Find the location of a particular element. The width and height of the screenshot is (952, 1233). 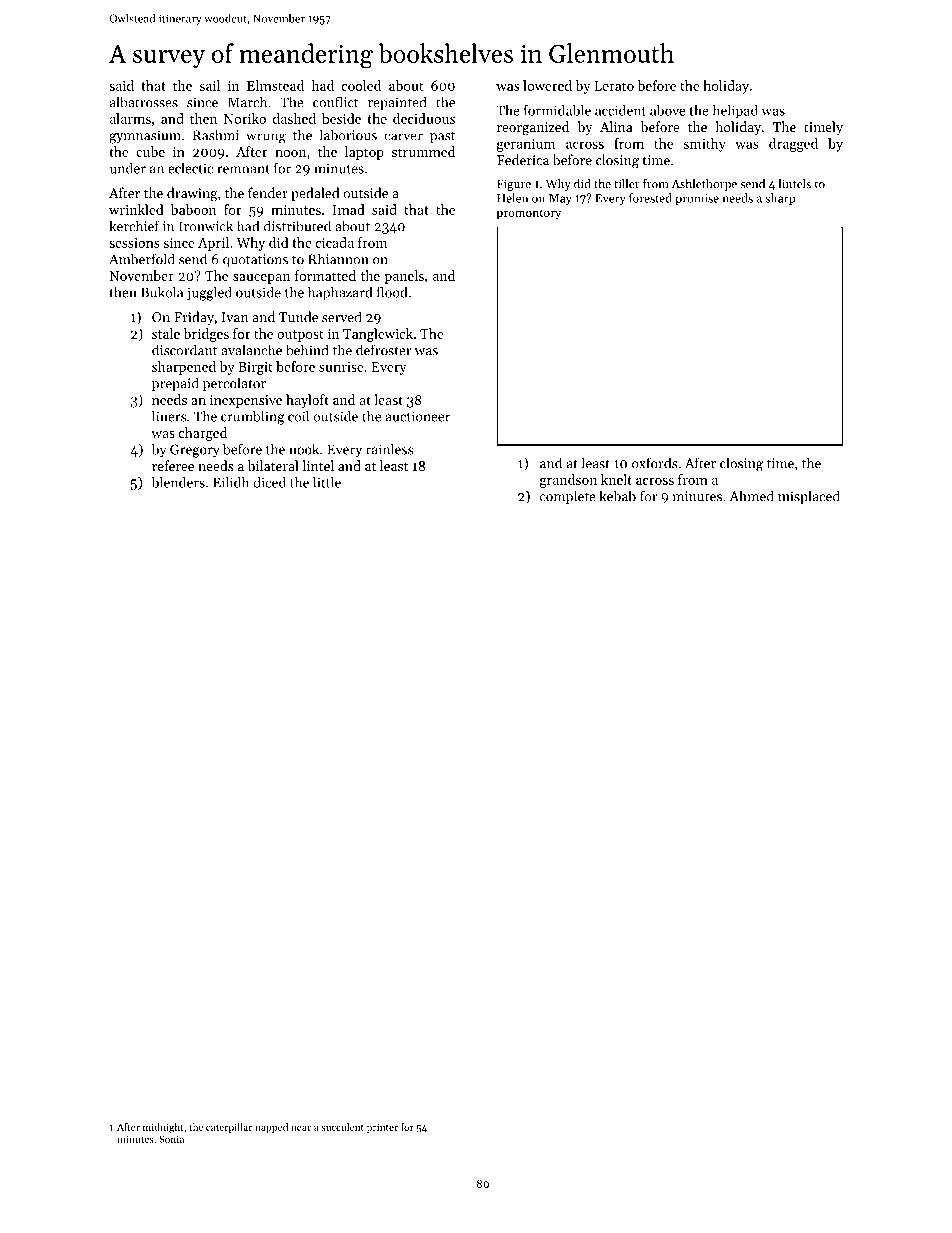

albatrosses is located at coordinates (144, 102).
